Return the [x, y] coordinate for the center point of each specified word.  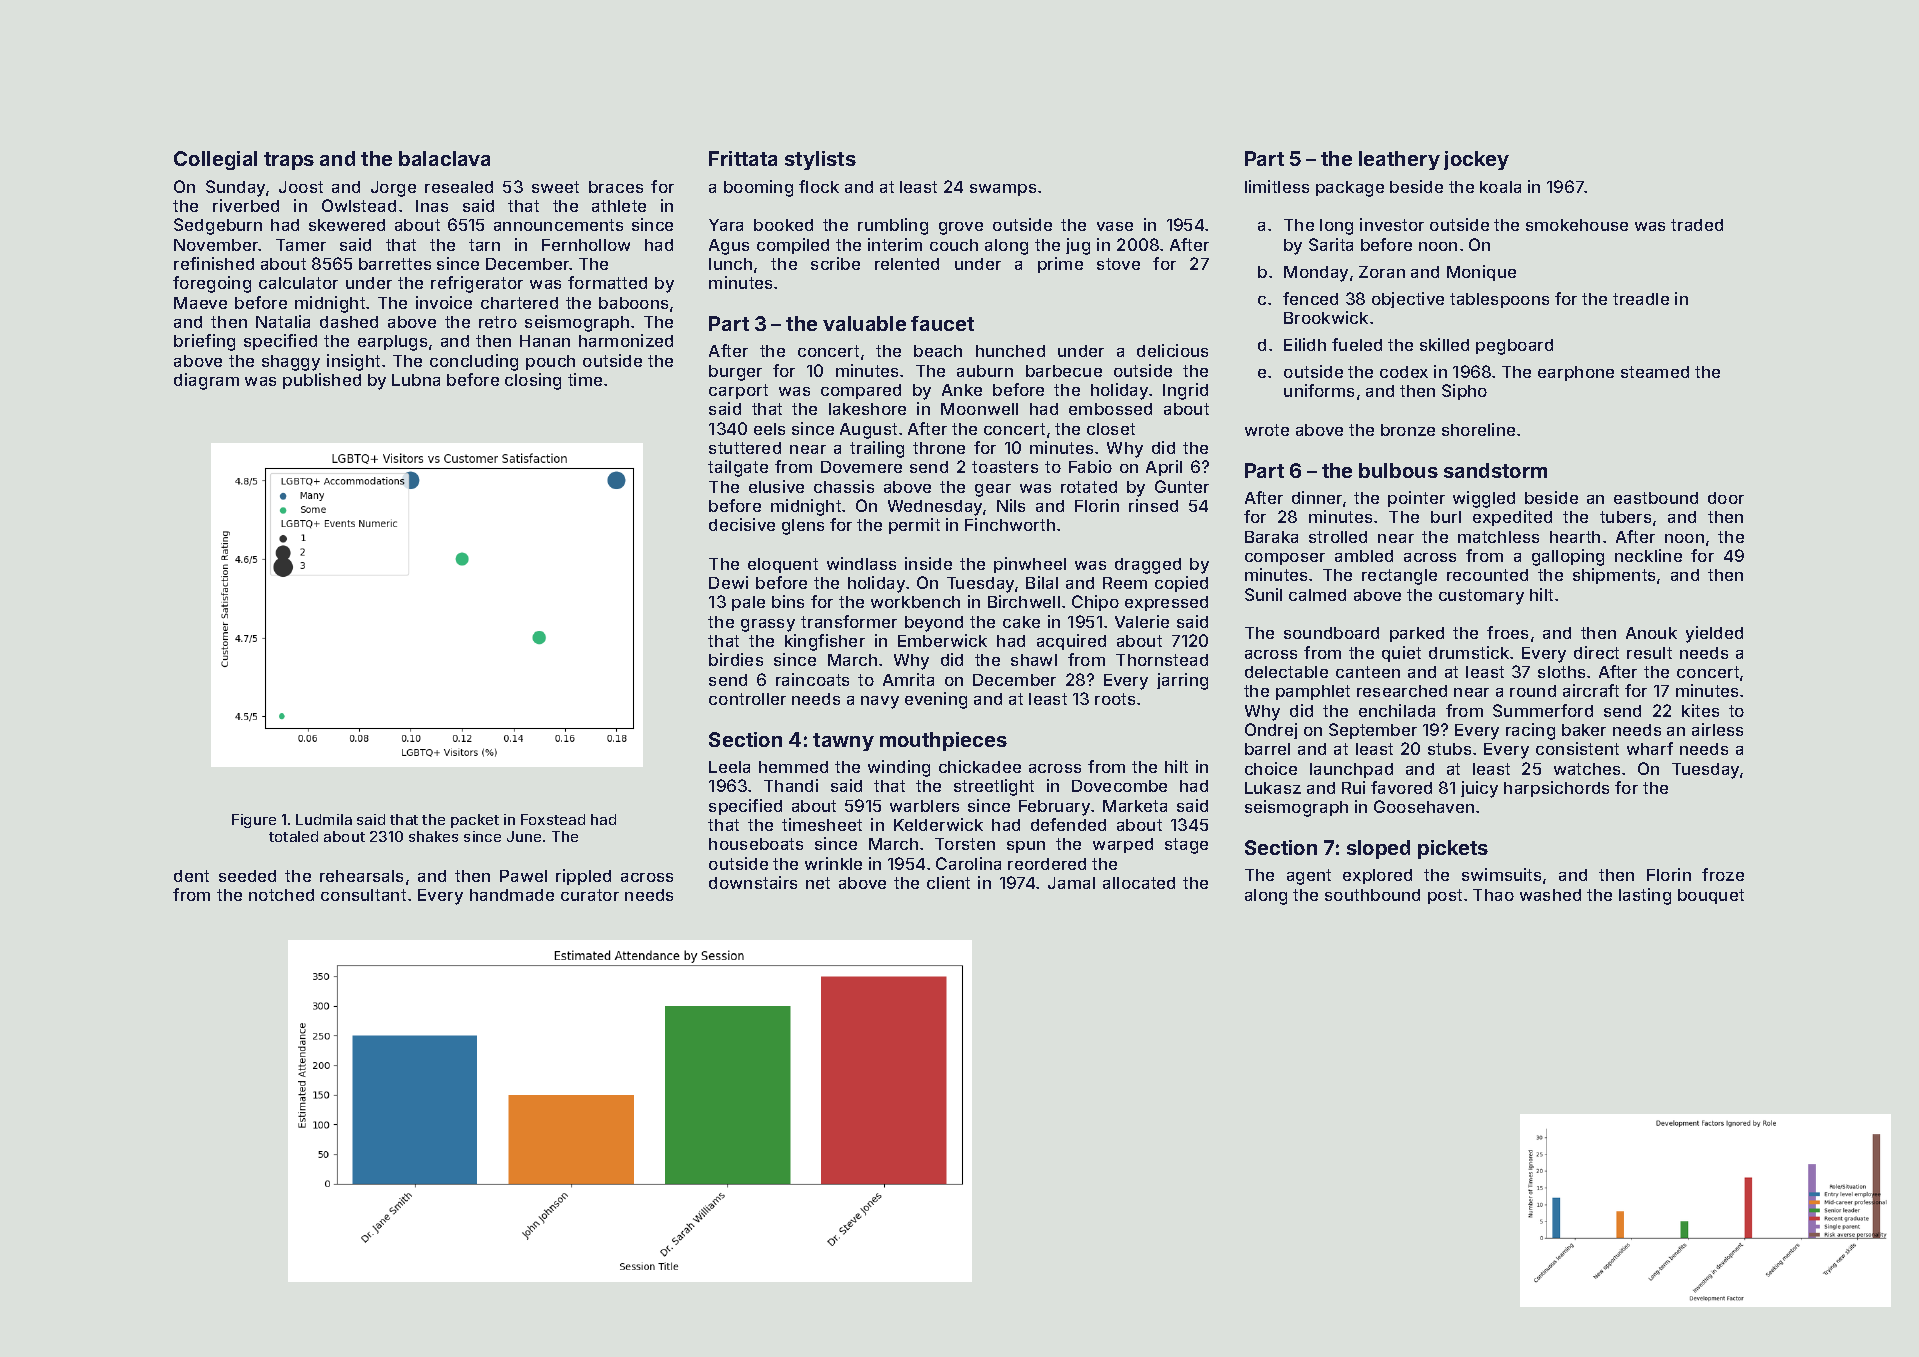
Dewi [728, 582]
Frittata [743, 158]
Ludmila [324, 819]
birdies [736, 659]
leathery [1399, 160]
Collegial [215, 160]
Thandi [791, 785]
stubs [1449, 749]
